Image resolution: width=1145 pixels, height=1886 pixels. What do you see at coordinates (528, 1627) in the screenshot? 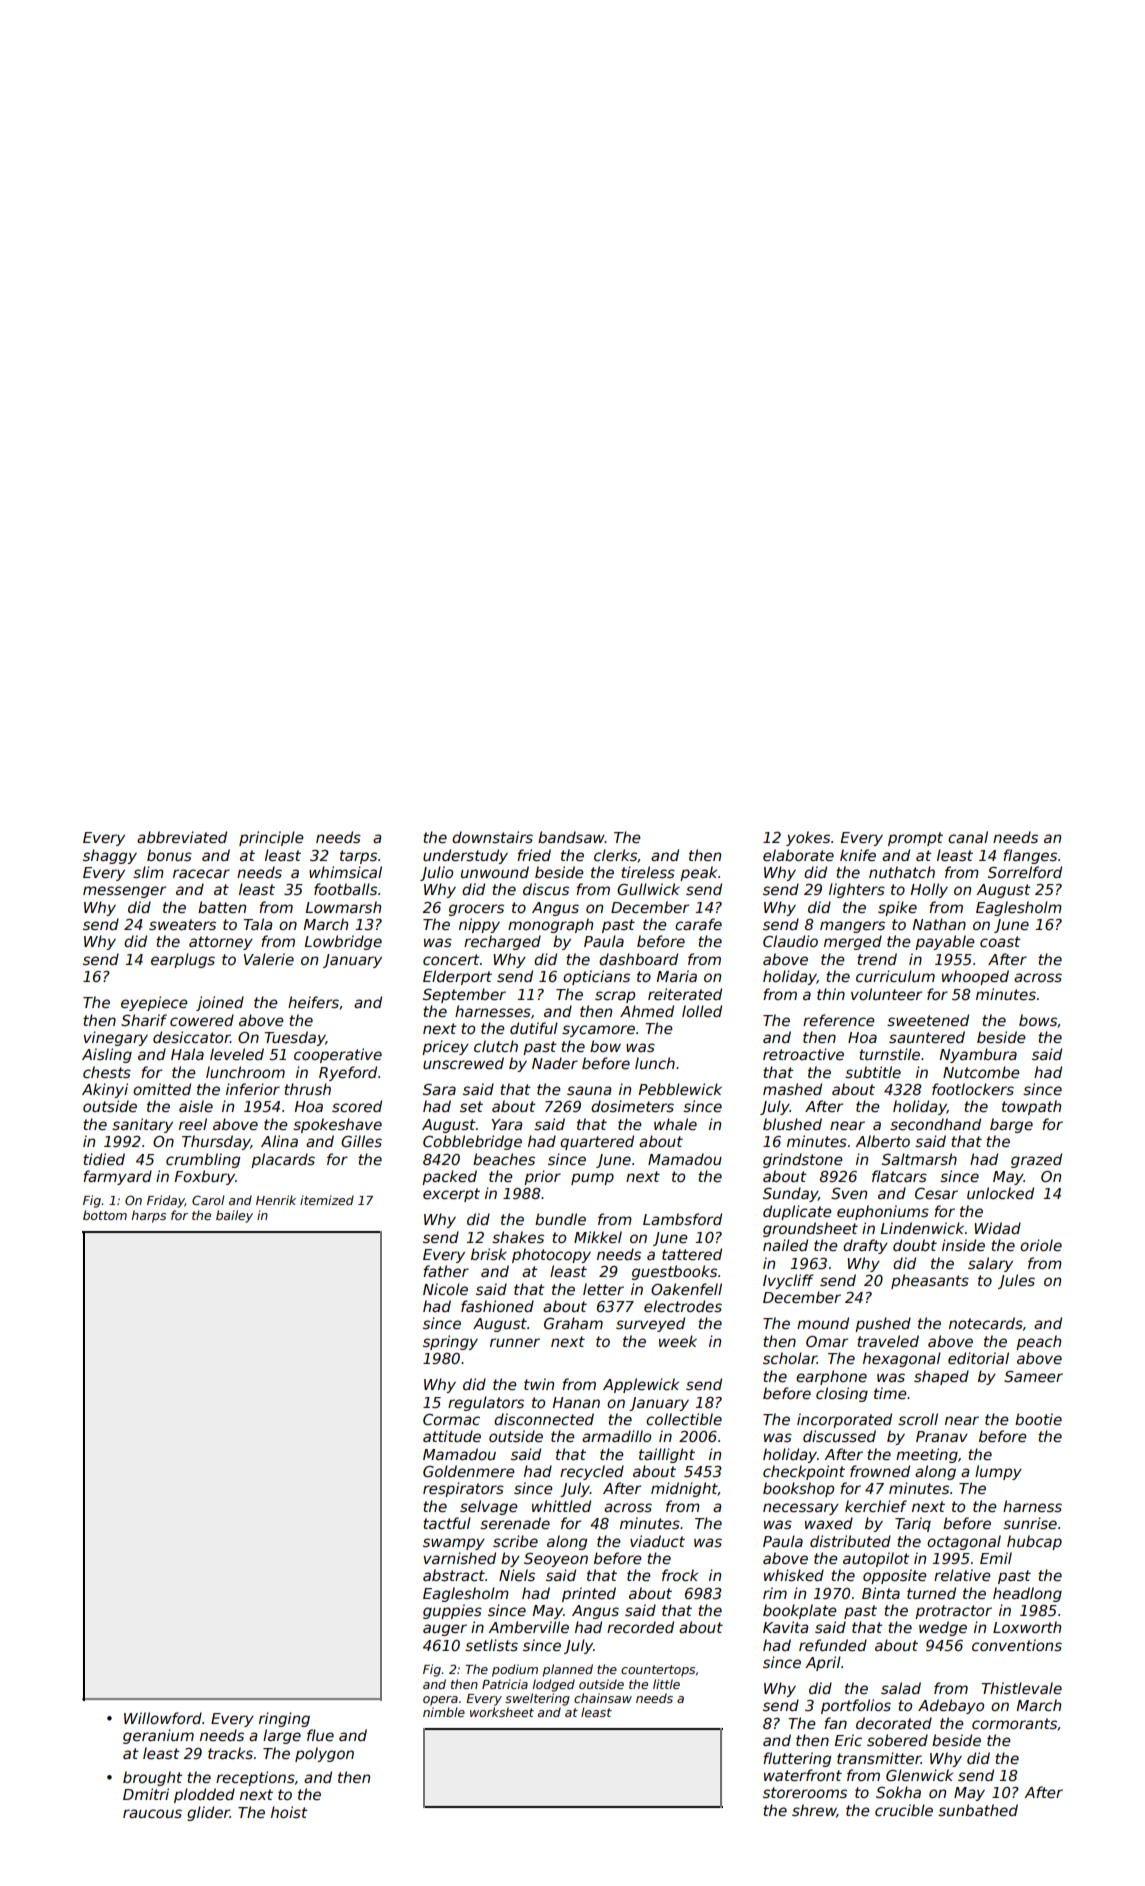
I see `Amberville` at bounding box center [528, 1627].
